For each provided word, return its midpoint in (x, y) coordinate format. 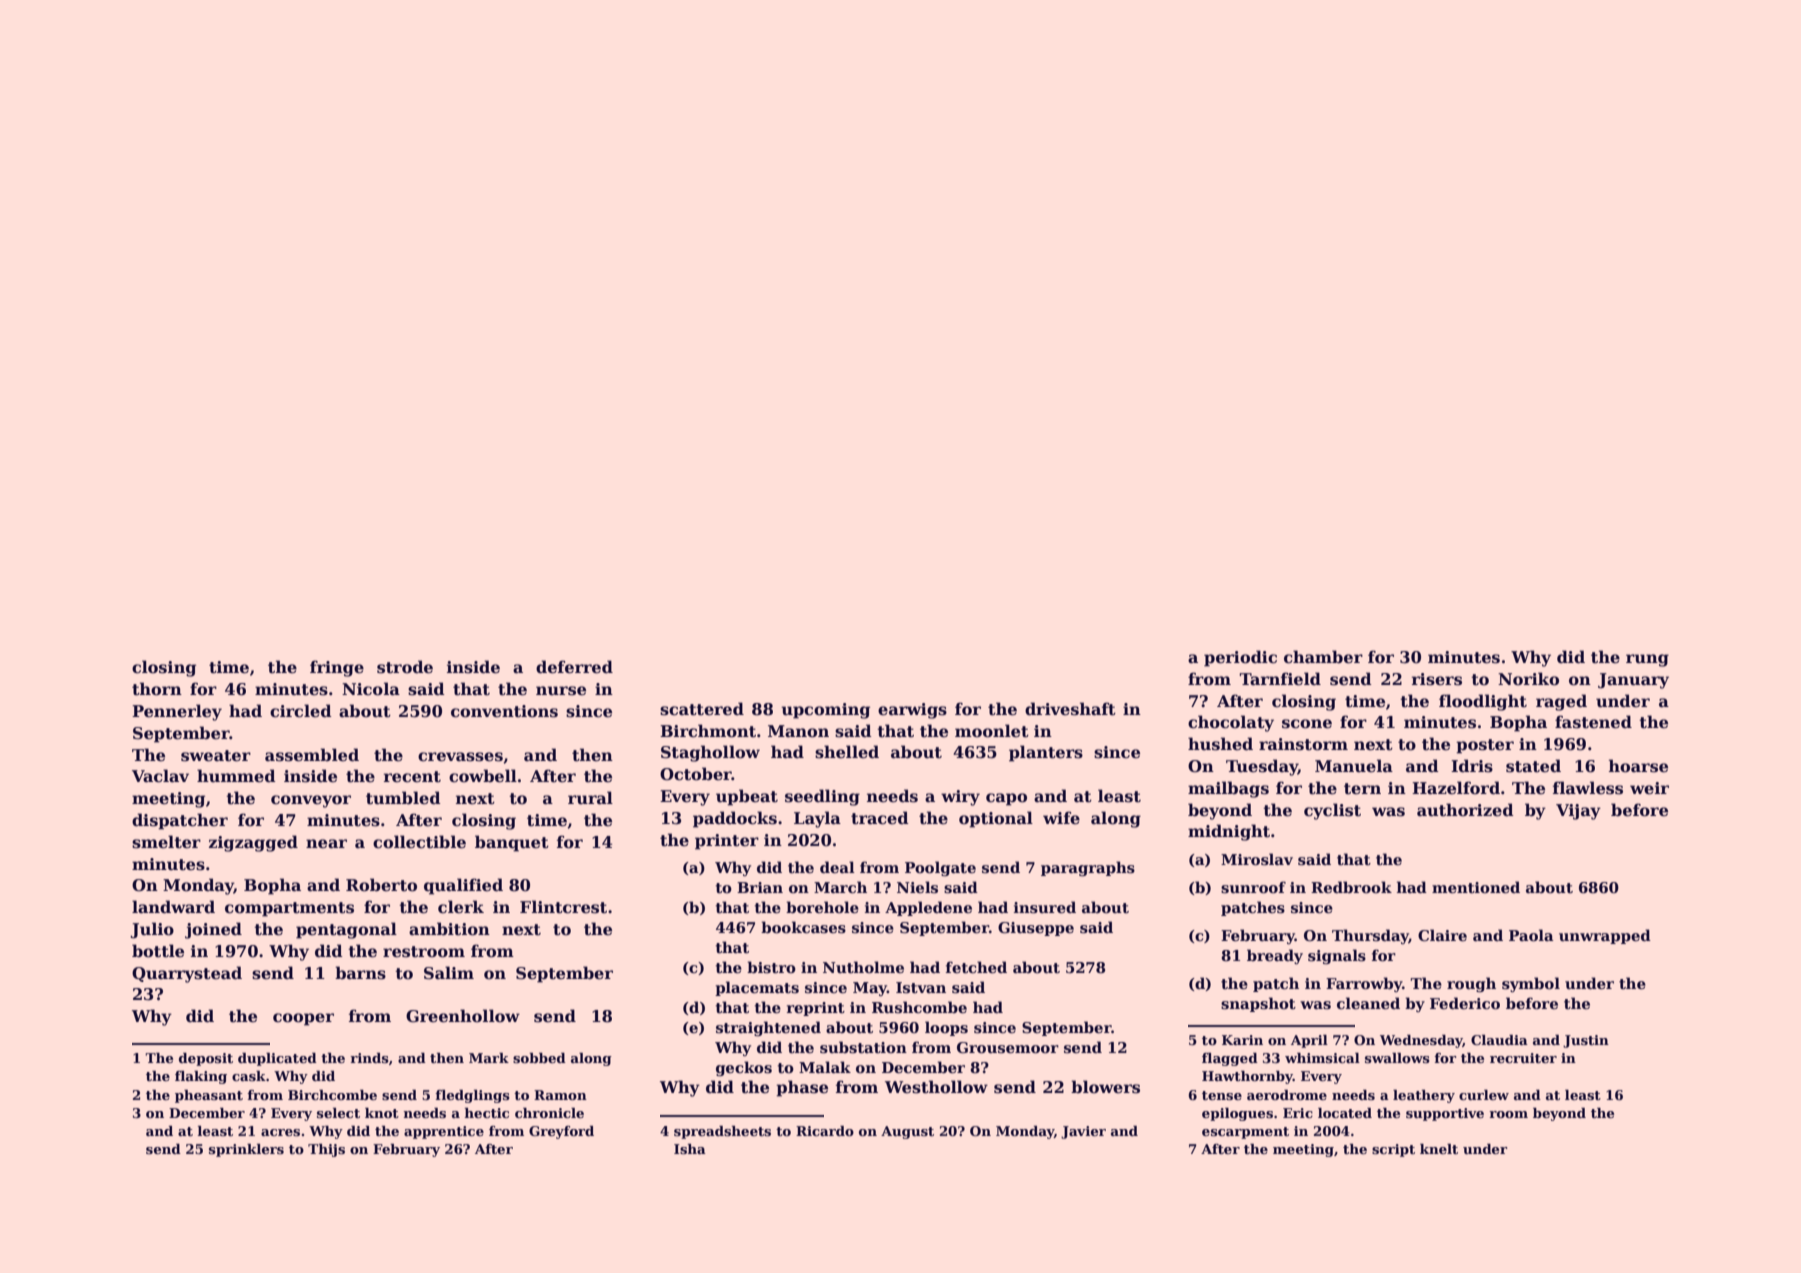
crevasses (460, 757)
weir (1649, 788)
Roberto (381, 885)
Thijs (326, 1150)
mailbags (1228, 789)
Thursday (1370, 936)
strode (405, 667)
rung (1647, 660)
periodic (1240, 658)
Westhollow (936, 1087)
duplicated (277, 1059)
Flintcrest (563, 907)
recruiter (1523, 1058)
